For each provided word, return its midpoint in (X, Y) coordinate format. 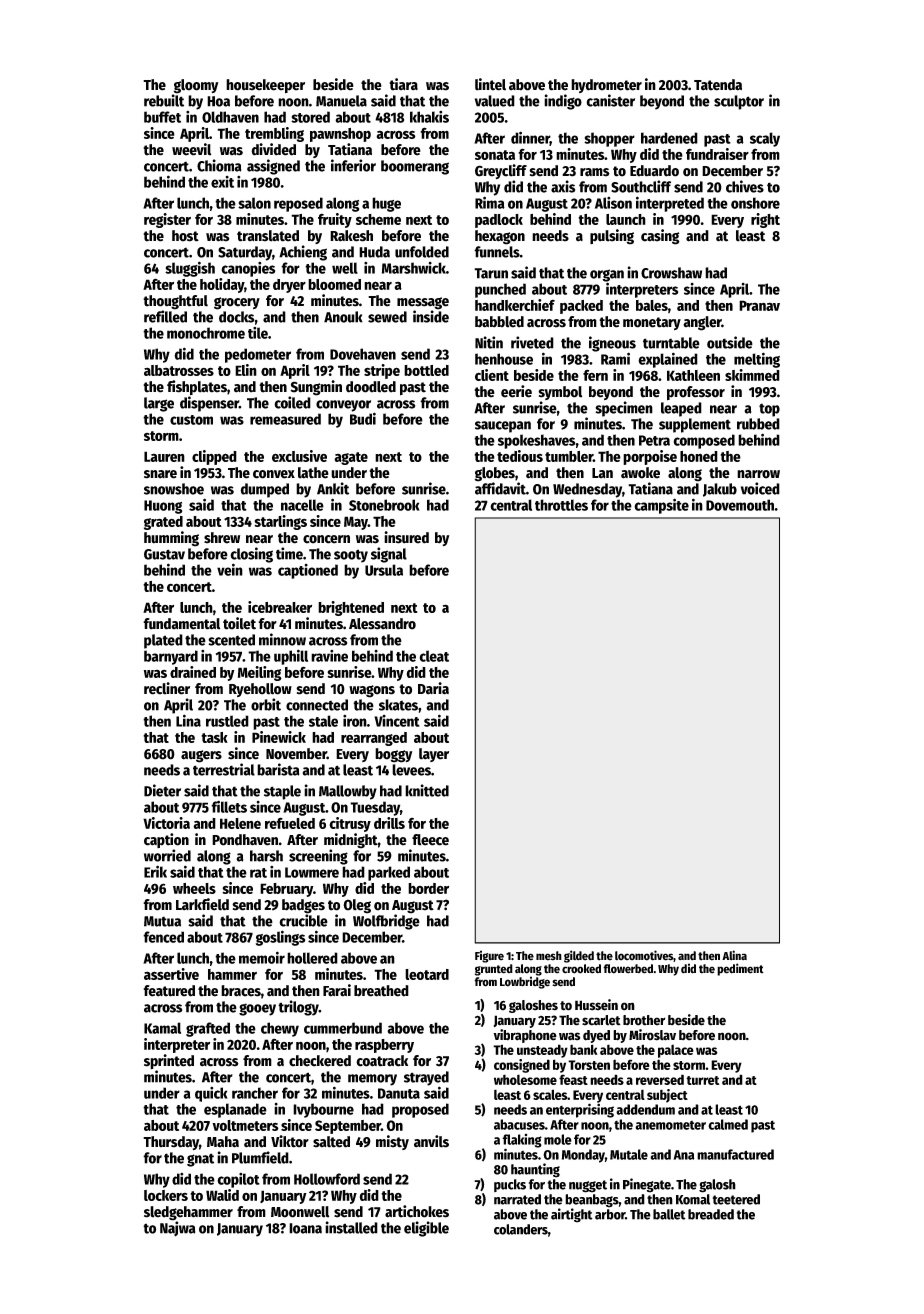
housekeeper (265, 86)
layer (434, 755)
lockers (166, 1195)
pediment (740, 969)
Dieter (162, 790)
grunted (494, 970)
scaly (765, 139)
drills (389, 823)
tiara (403, 84)
